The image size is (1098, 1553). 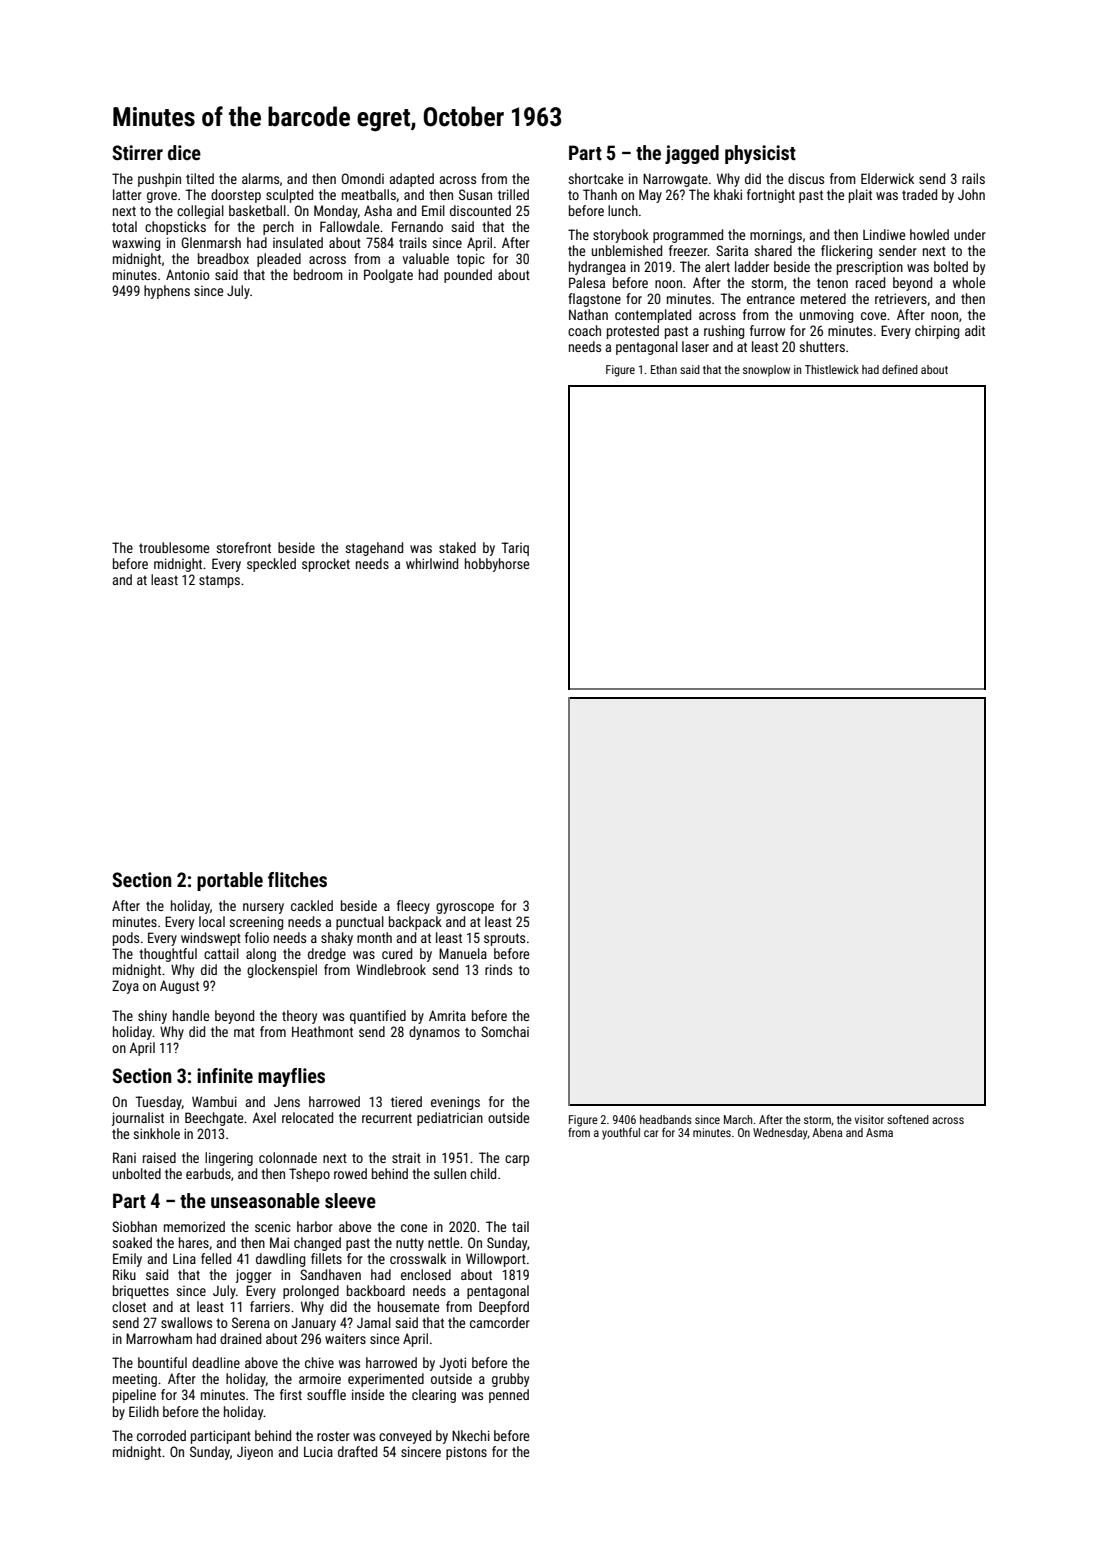 What do you see at coordinates (766, 371) in the image?
I see `snowplow` at bounding box center [766, 371].
